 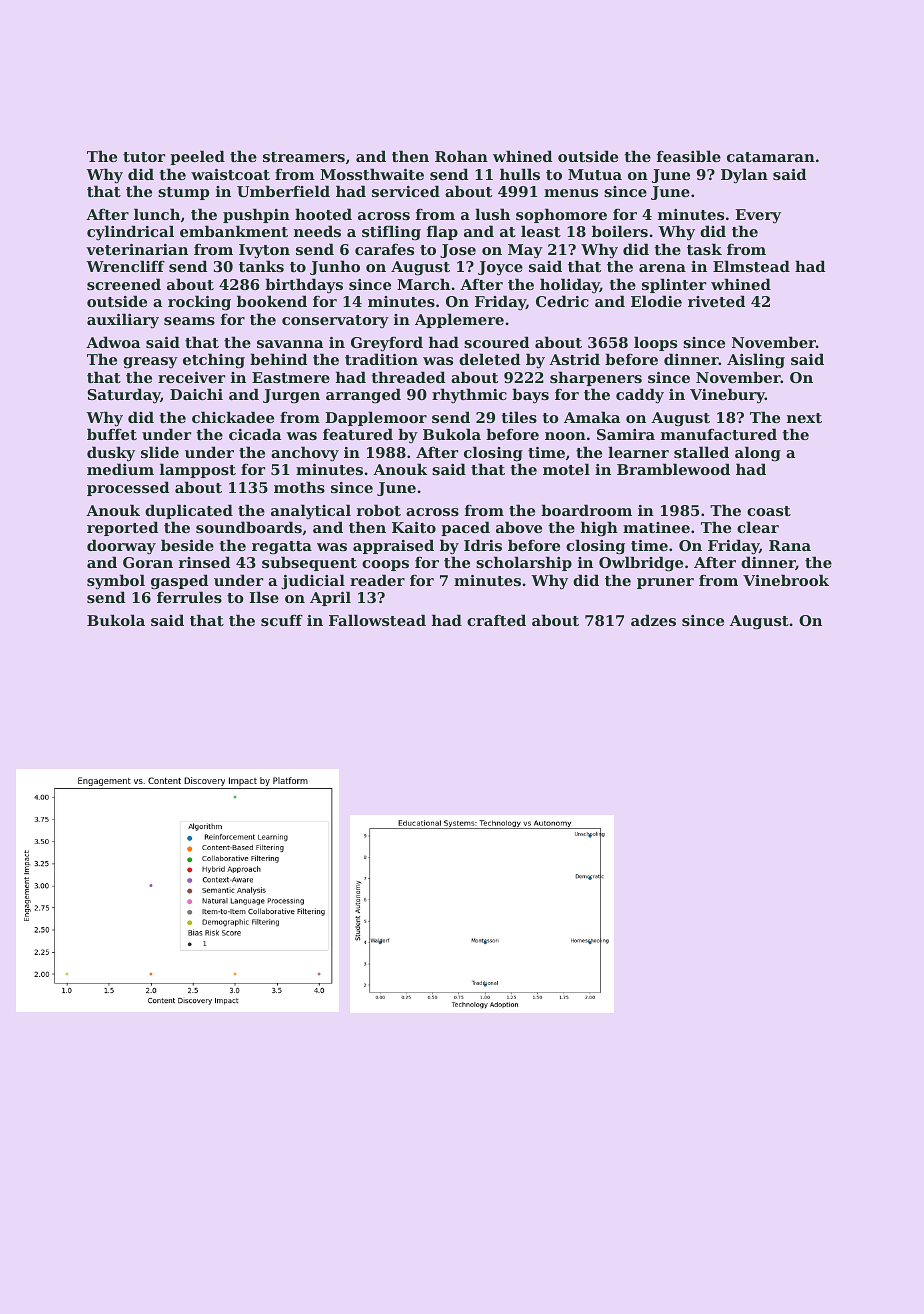 What do you see at coordinates (744, 176) in the screenshot?
I see `Dylan` at bounding box center [744, 176].
